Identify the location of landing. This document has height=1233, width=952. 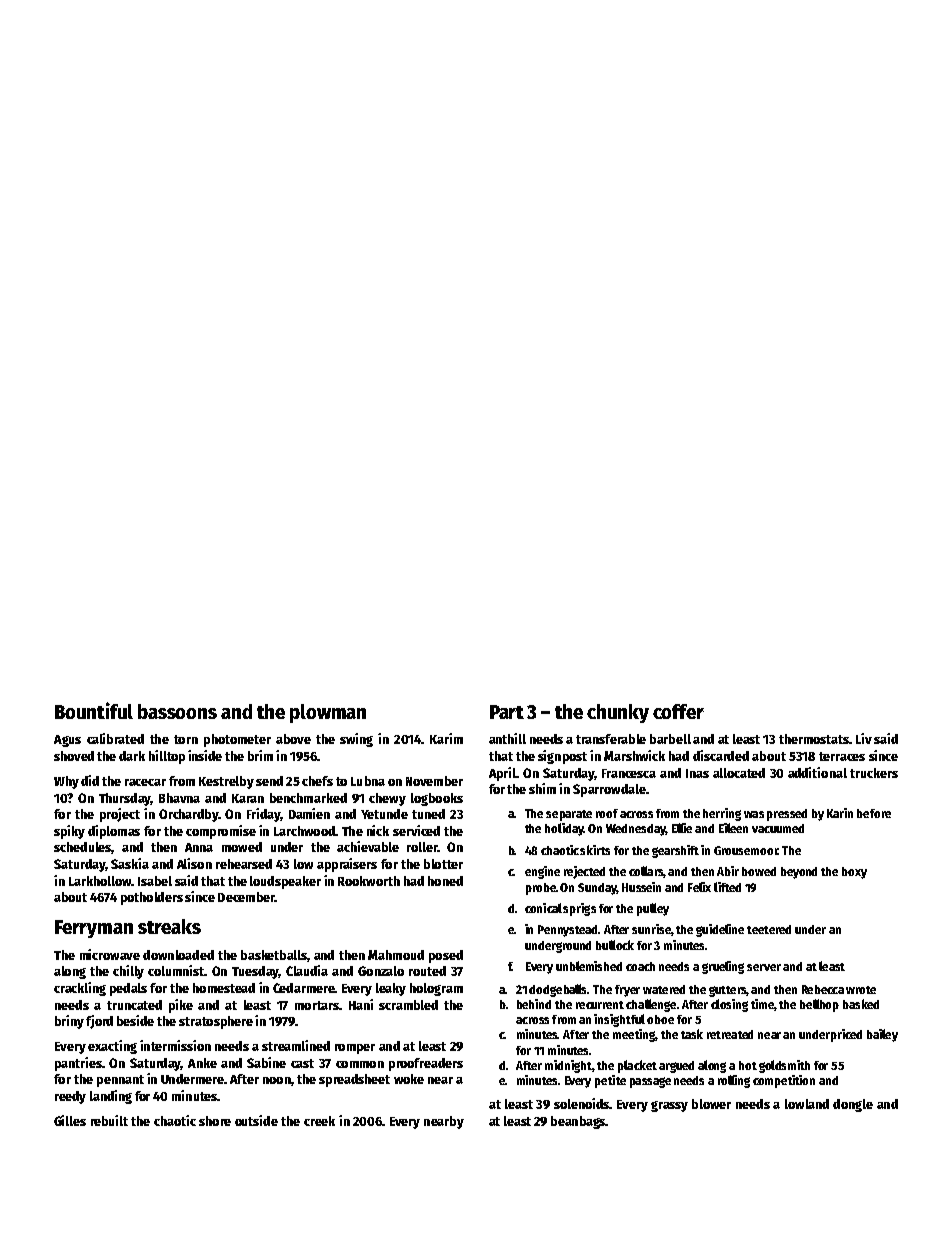
(111, 1097).
